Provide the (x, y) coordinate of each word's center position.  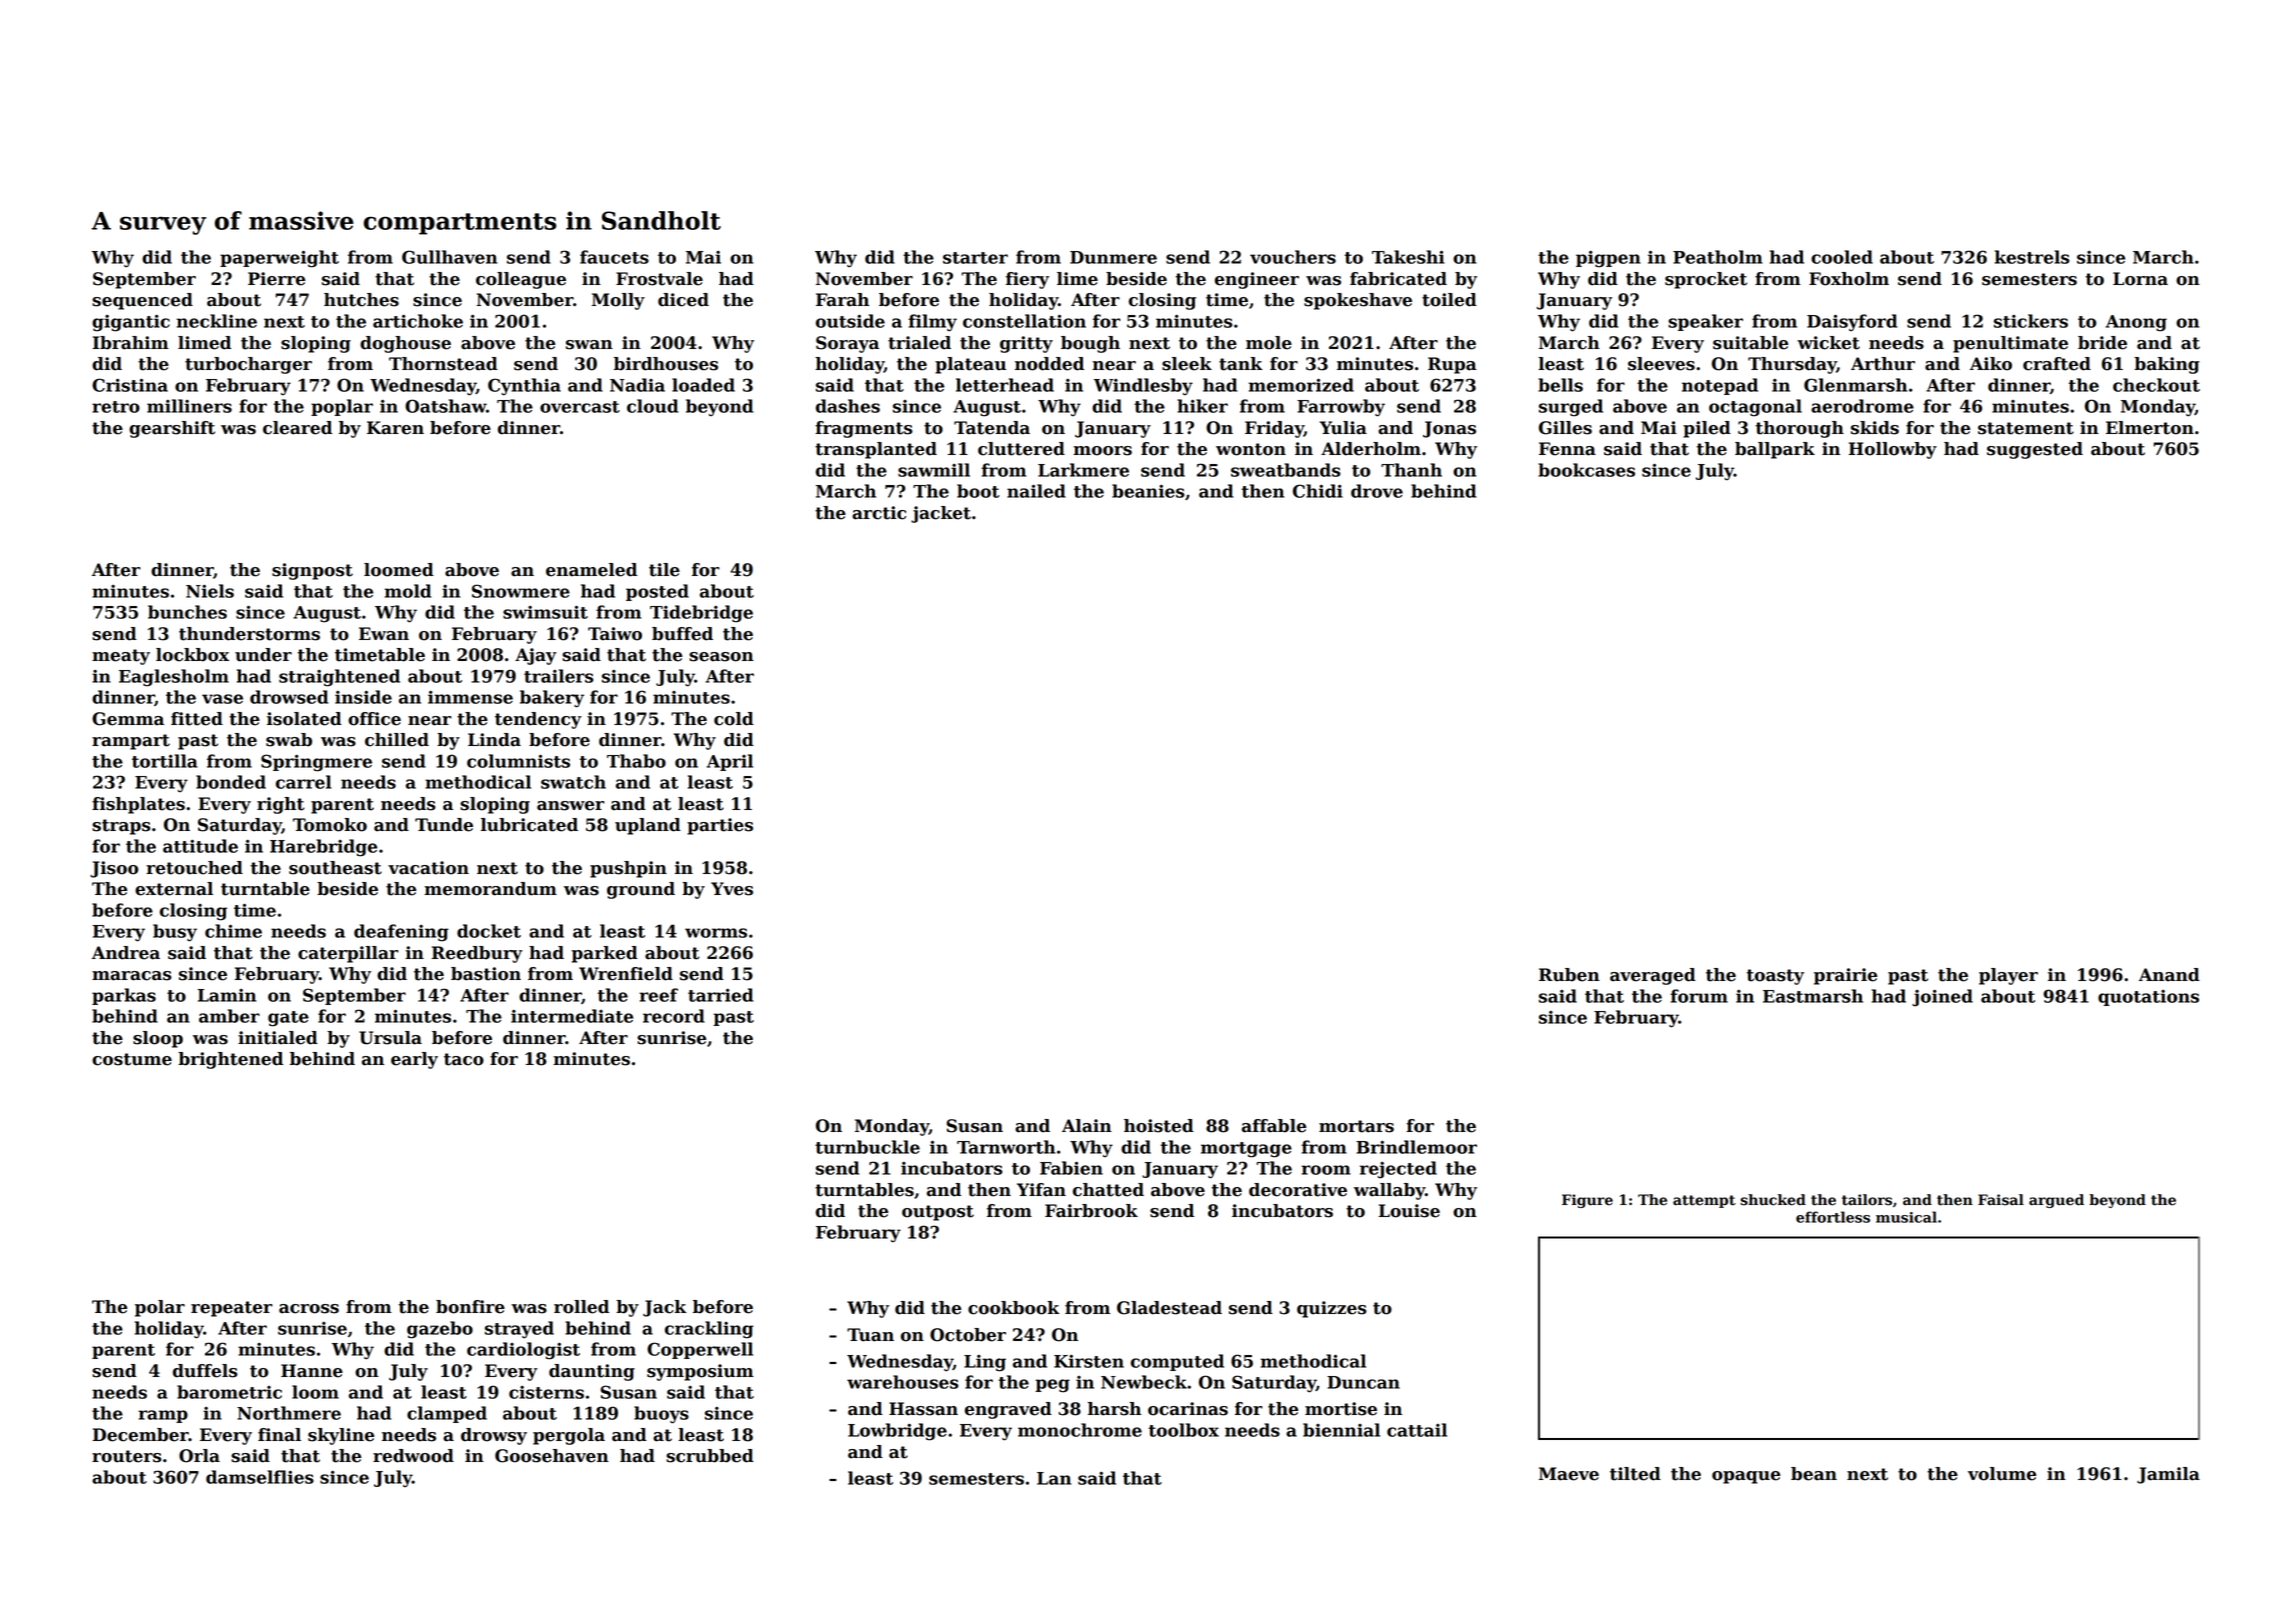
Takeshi (1408, 257)
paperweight (279, 259)
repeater (231, 1309)
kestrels (2032, 257)
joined (1942, 998)
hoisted (1159, 1126)
